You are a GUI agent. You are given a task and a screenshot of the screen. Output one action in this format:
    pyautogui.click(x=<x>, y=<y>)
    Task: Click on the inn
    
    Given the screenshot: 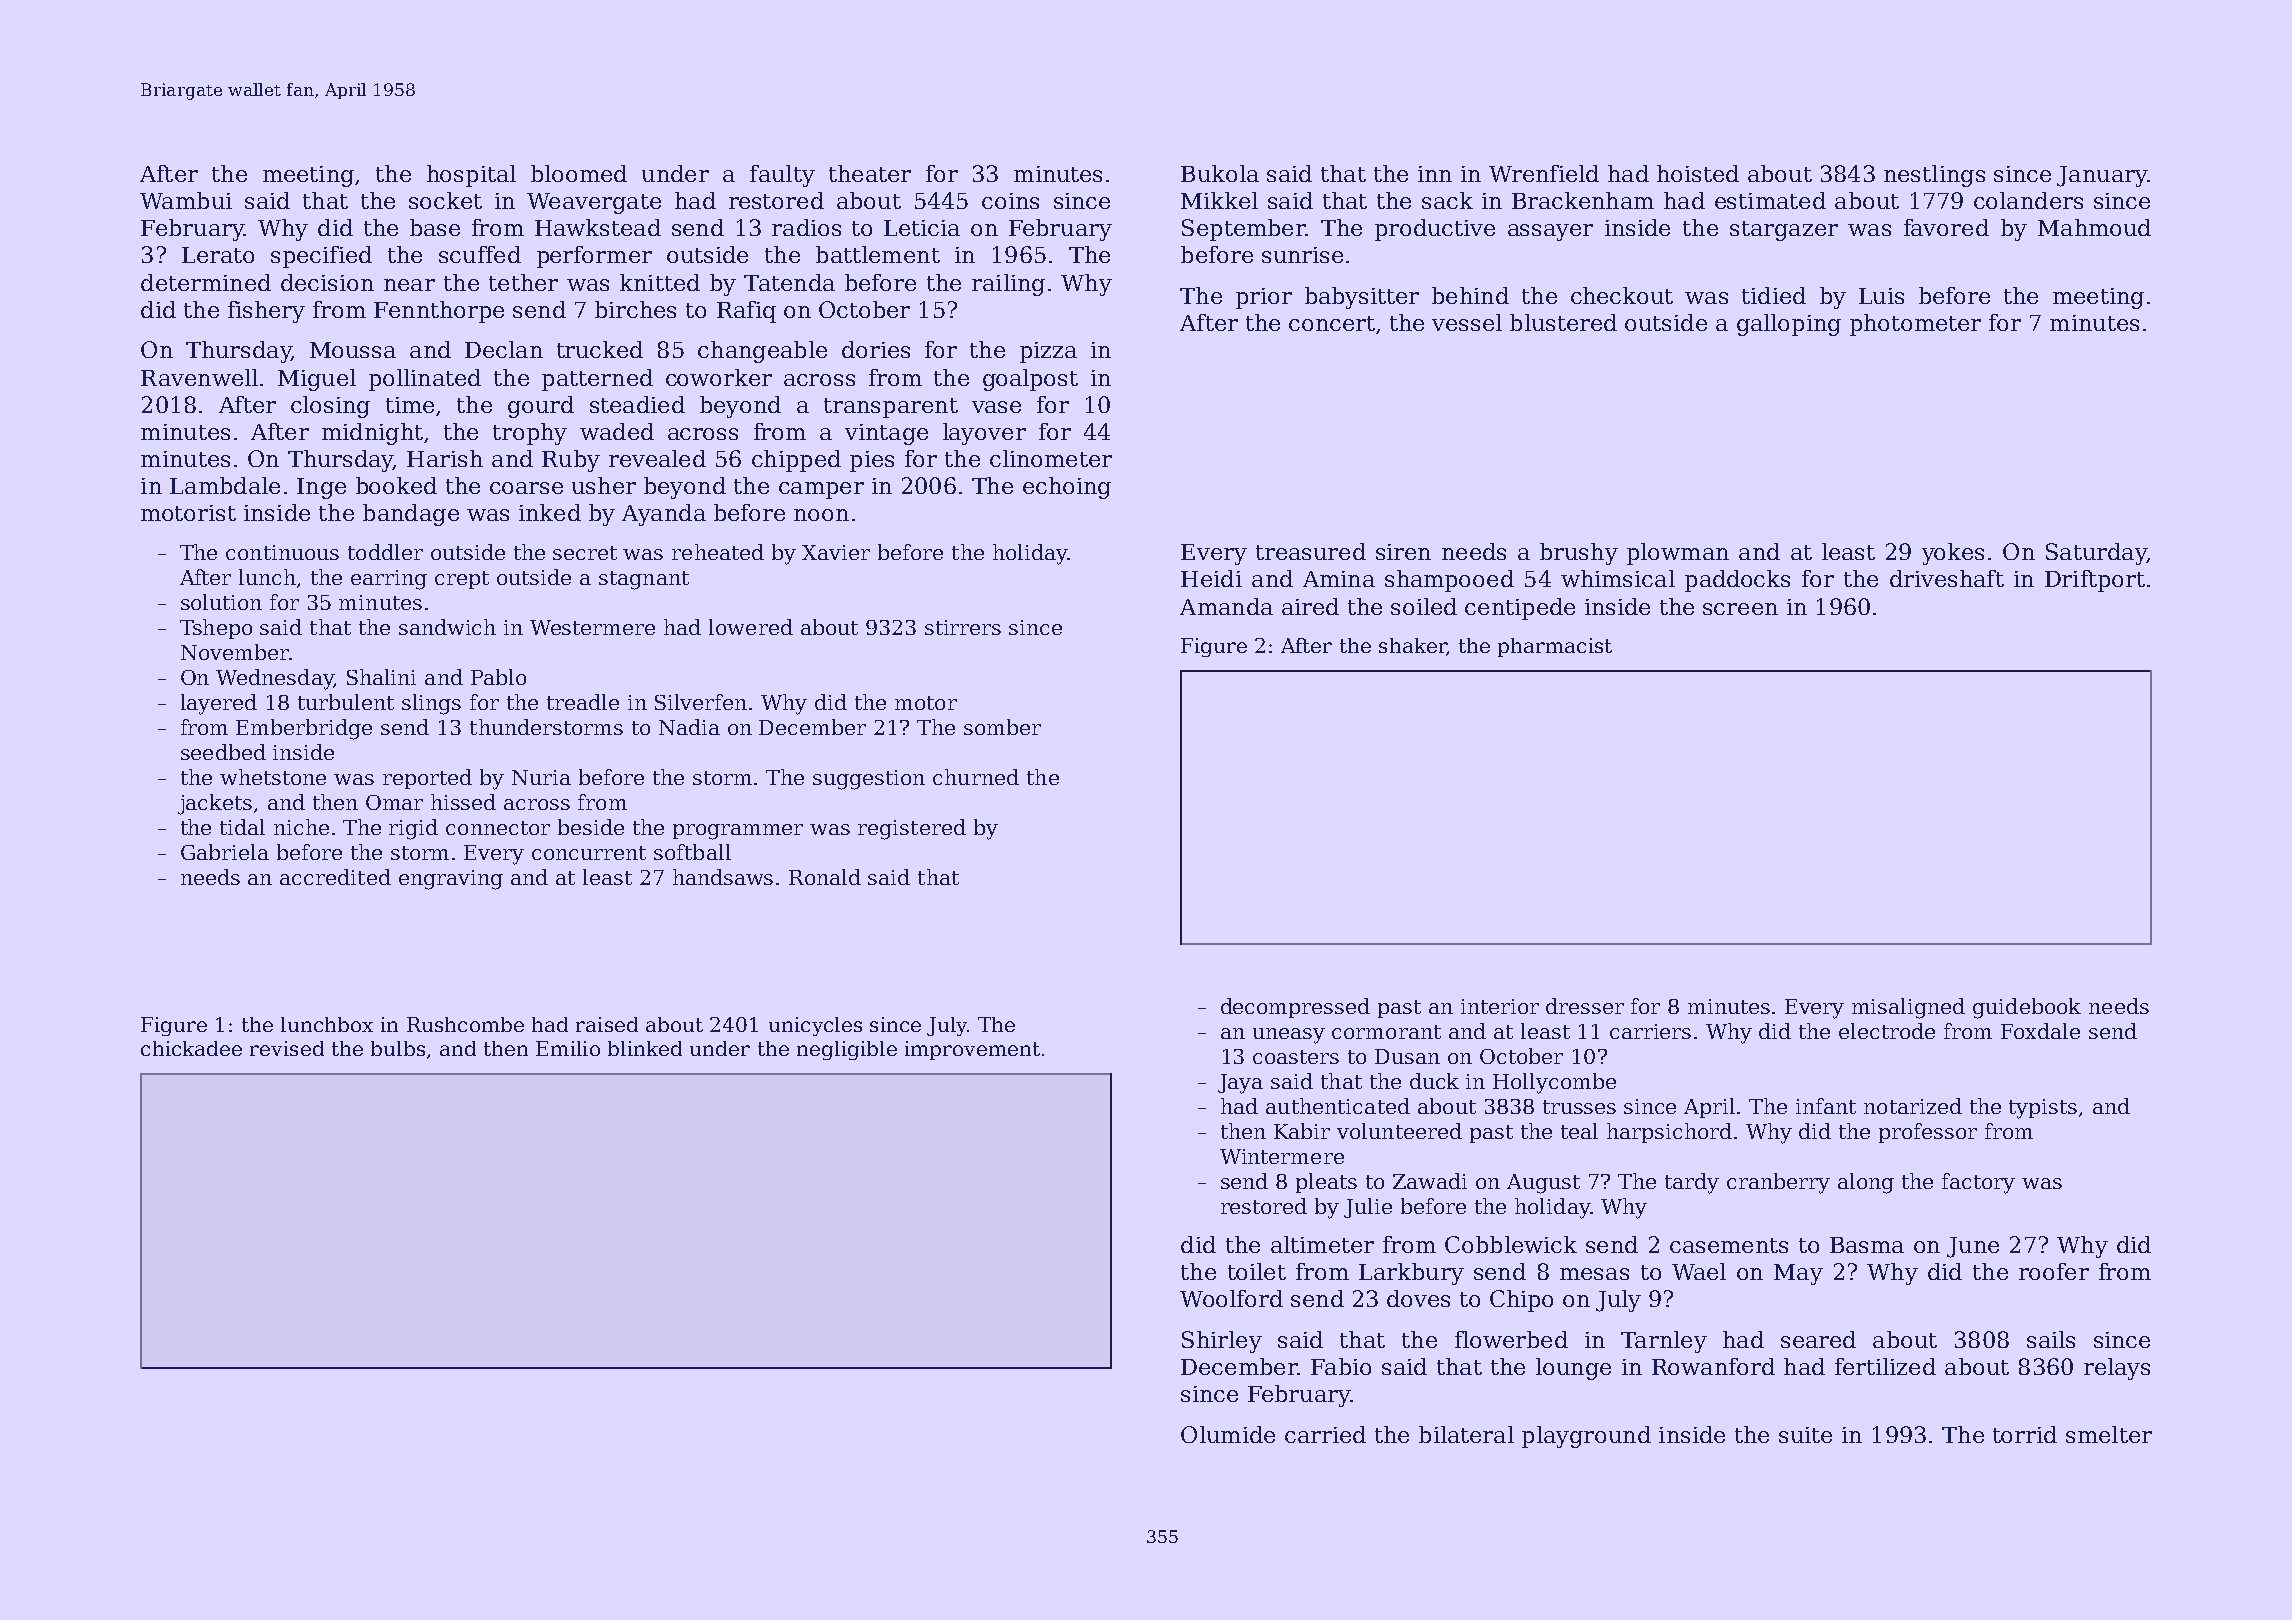 What is the action you would take?
    pyautogui.click(x=1435, y=174)
